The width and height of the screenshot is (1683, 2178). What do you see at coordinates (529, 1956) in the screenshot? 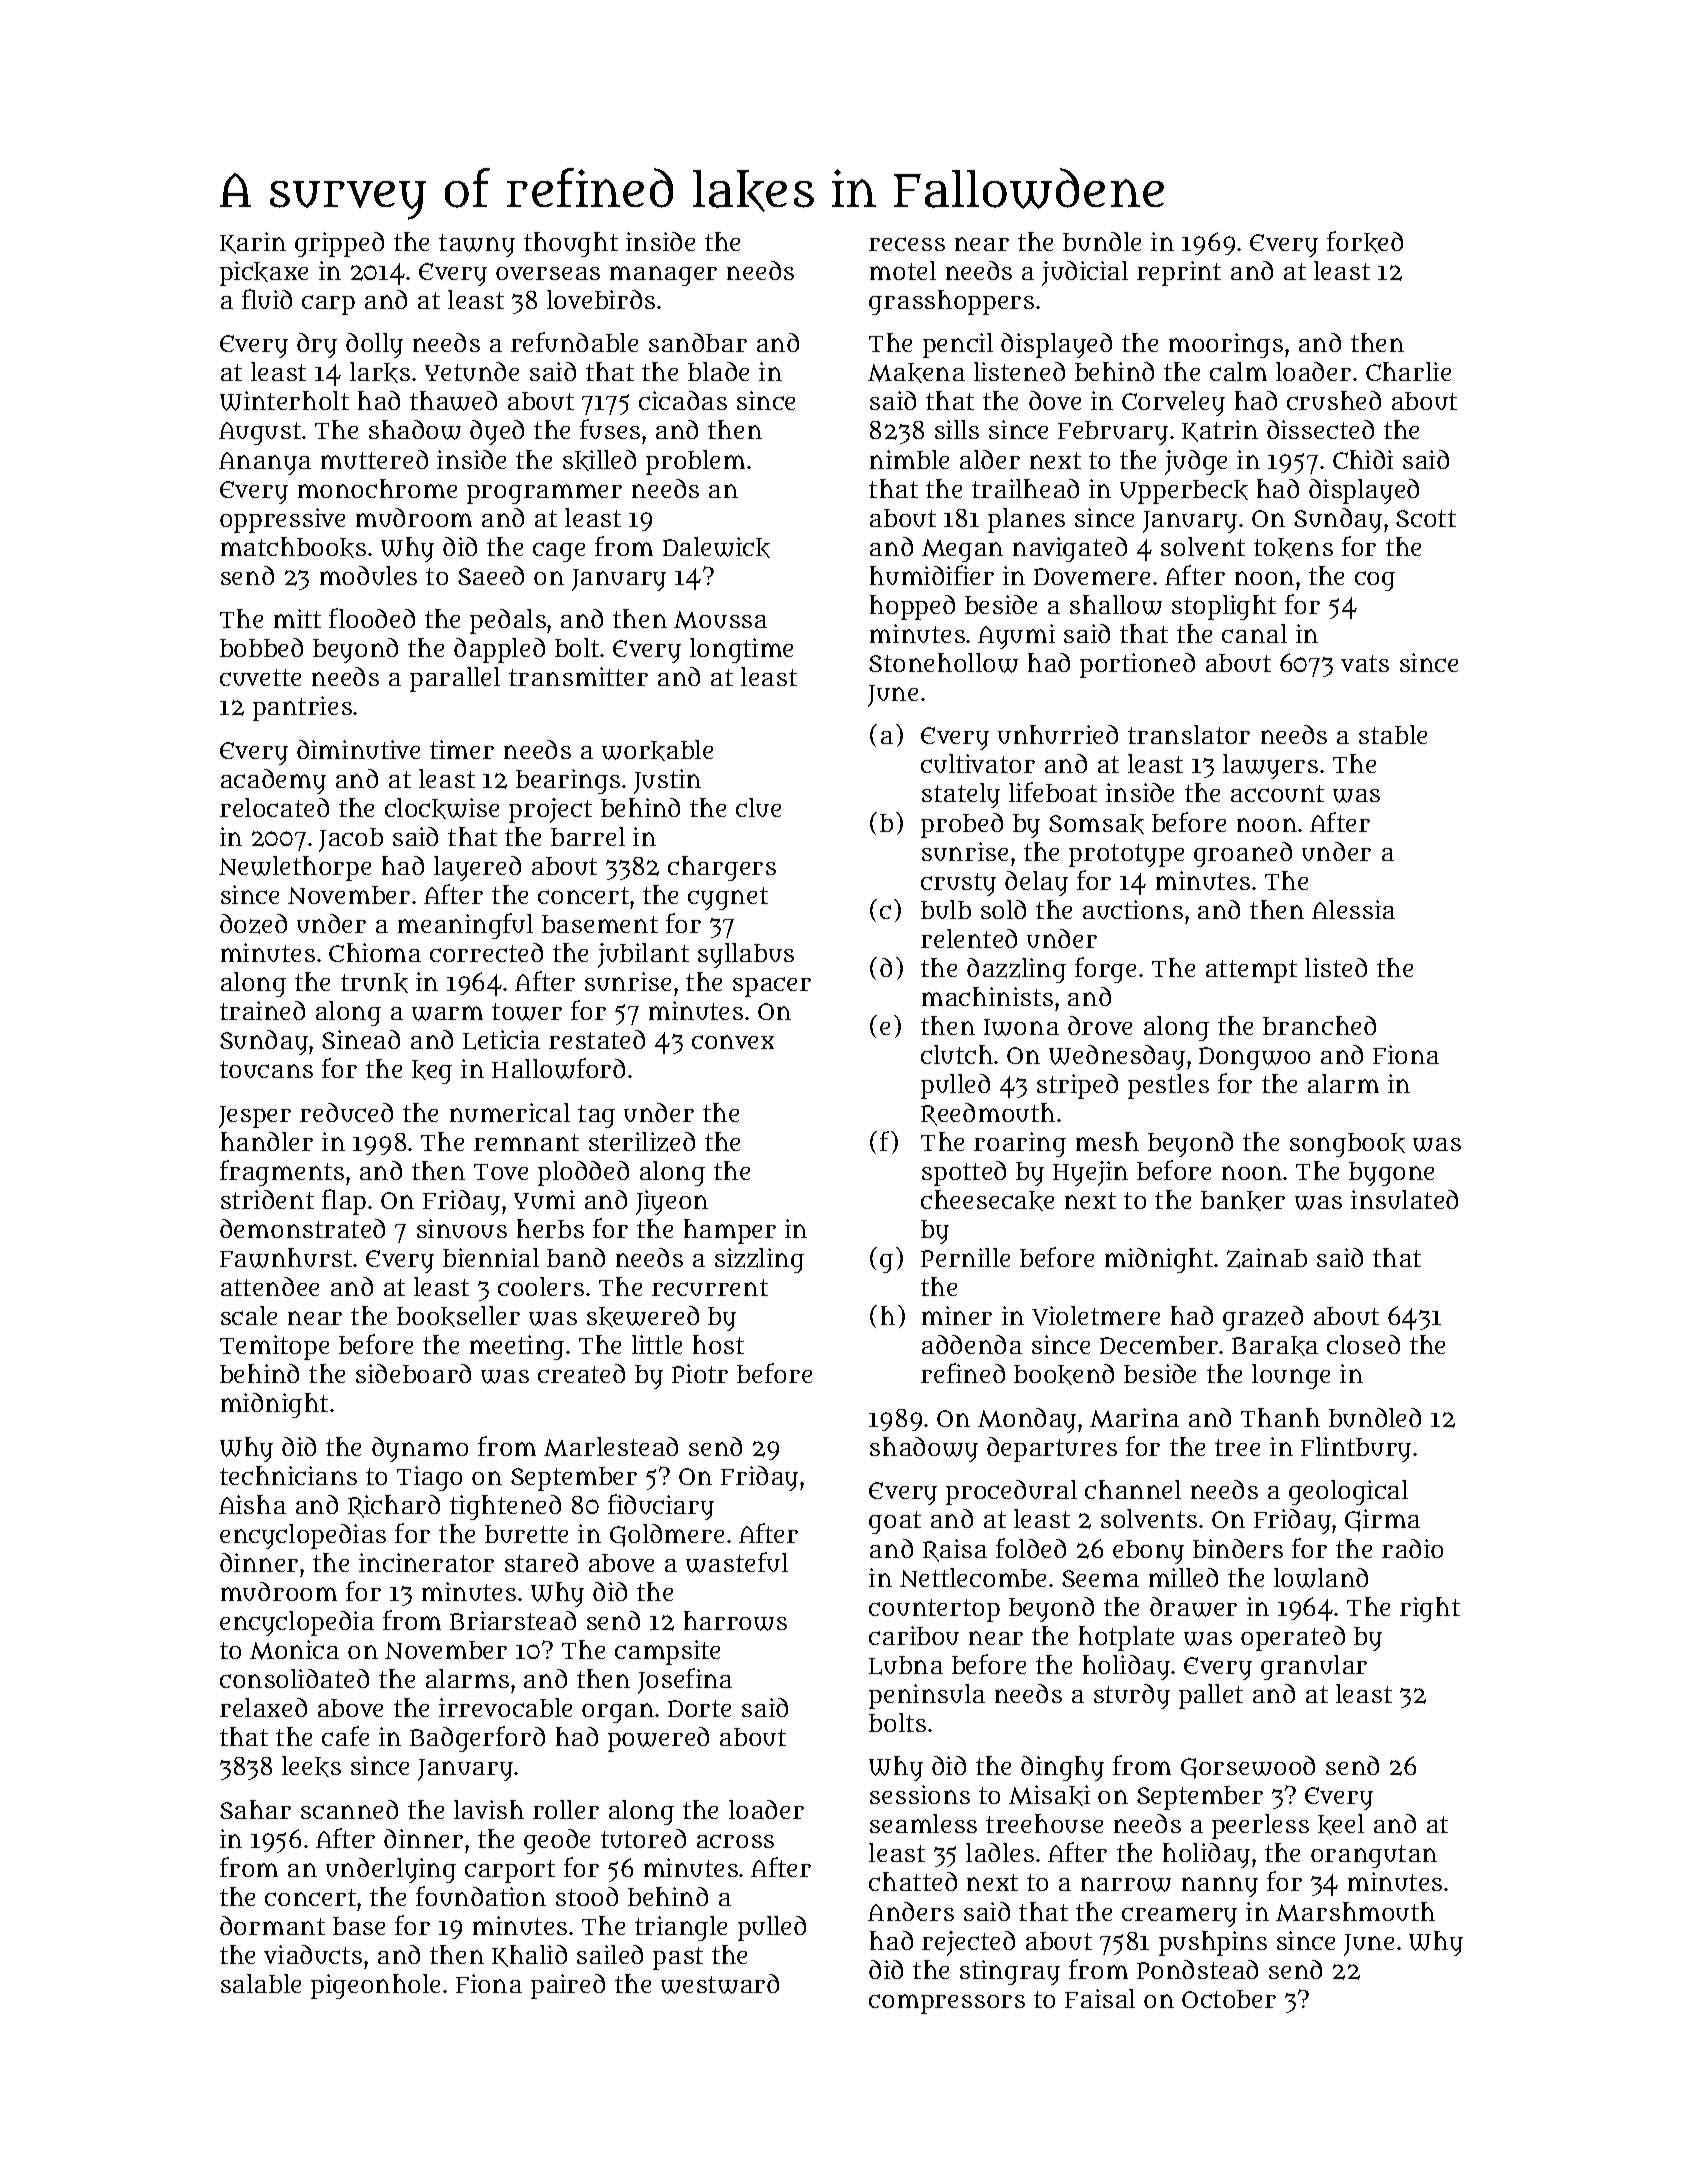
I see `Khalid` at bounding box center [529, 1956].
